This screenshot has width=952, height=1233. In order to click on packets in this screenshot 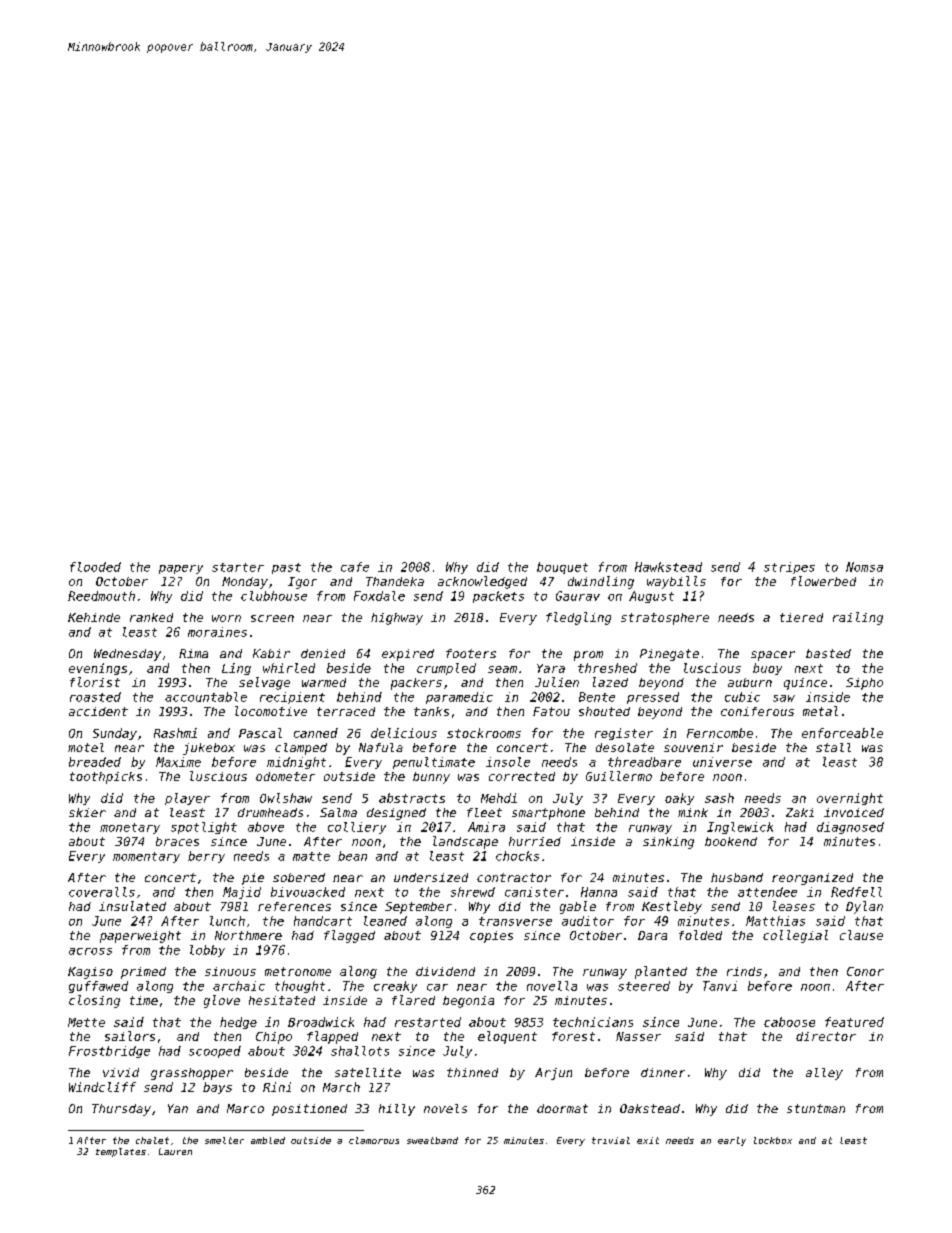, I will do `click(498, 597)`.
